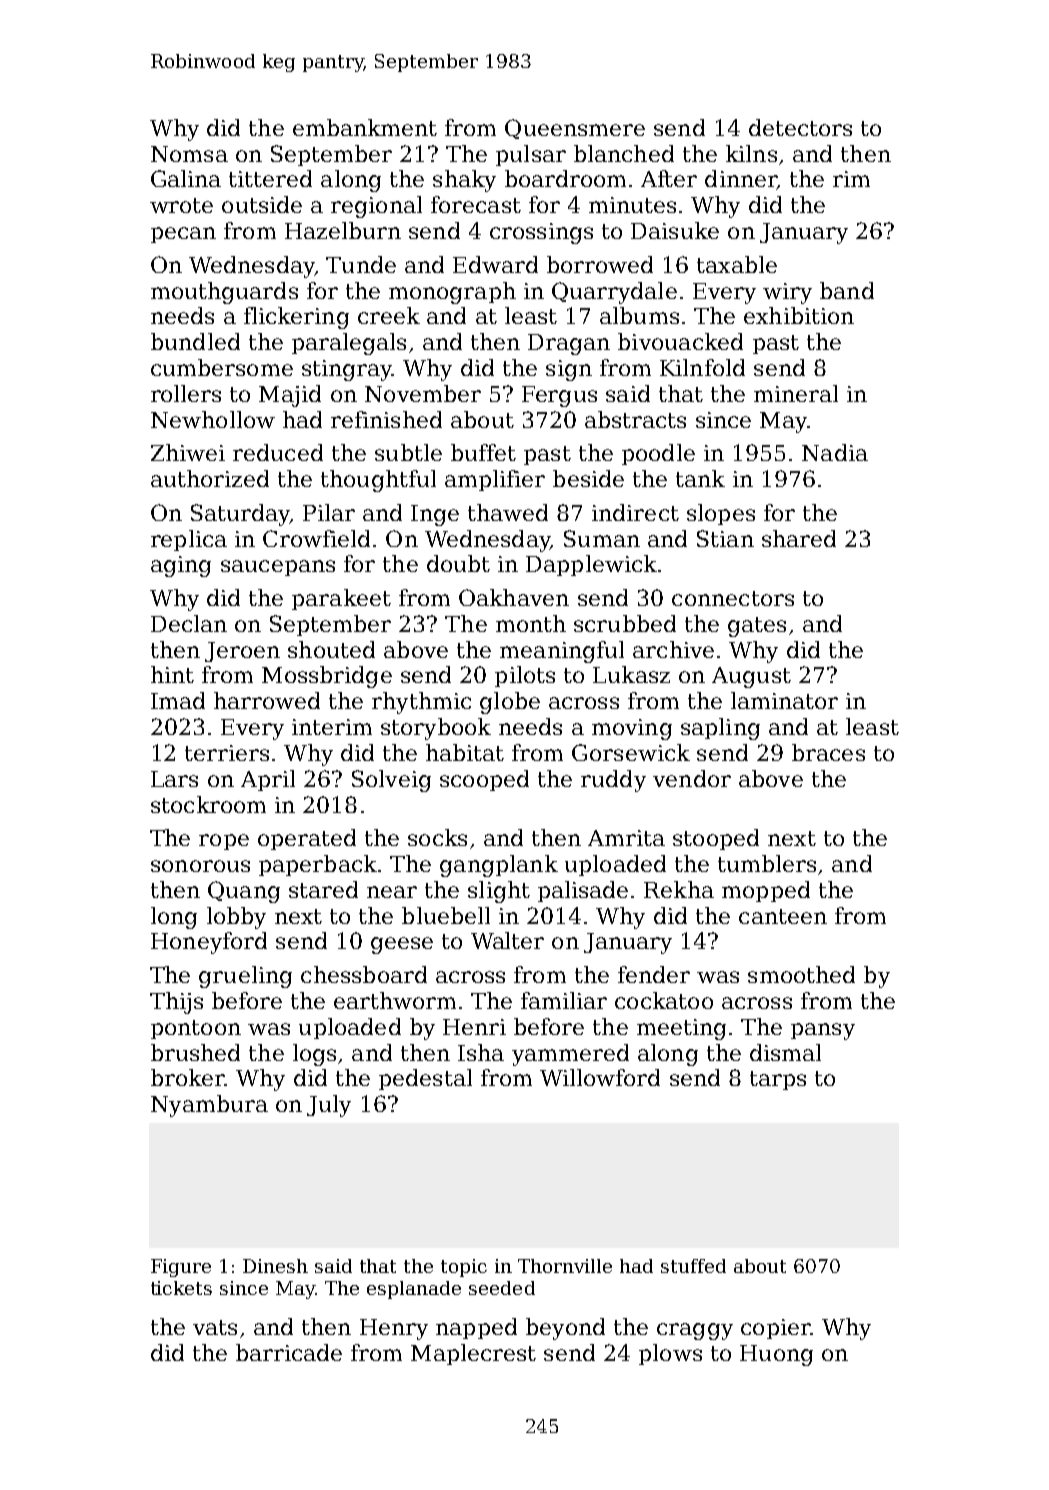  What do you see at coordinates (464, 1268) in the screenshot?
I see `topic` at bounding box center [464, 1268].
